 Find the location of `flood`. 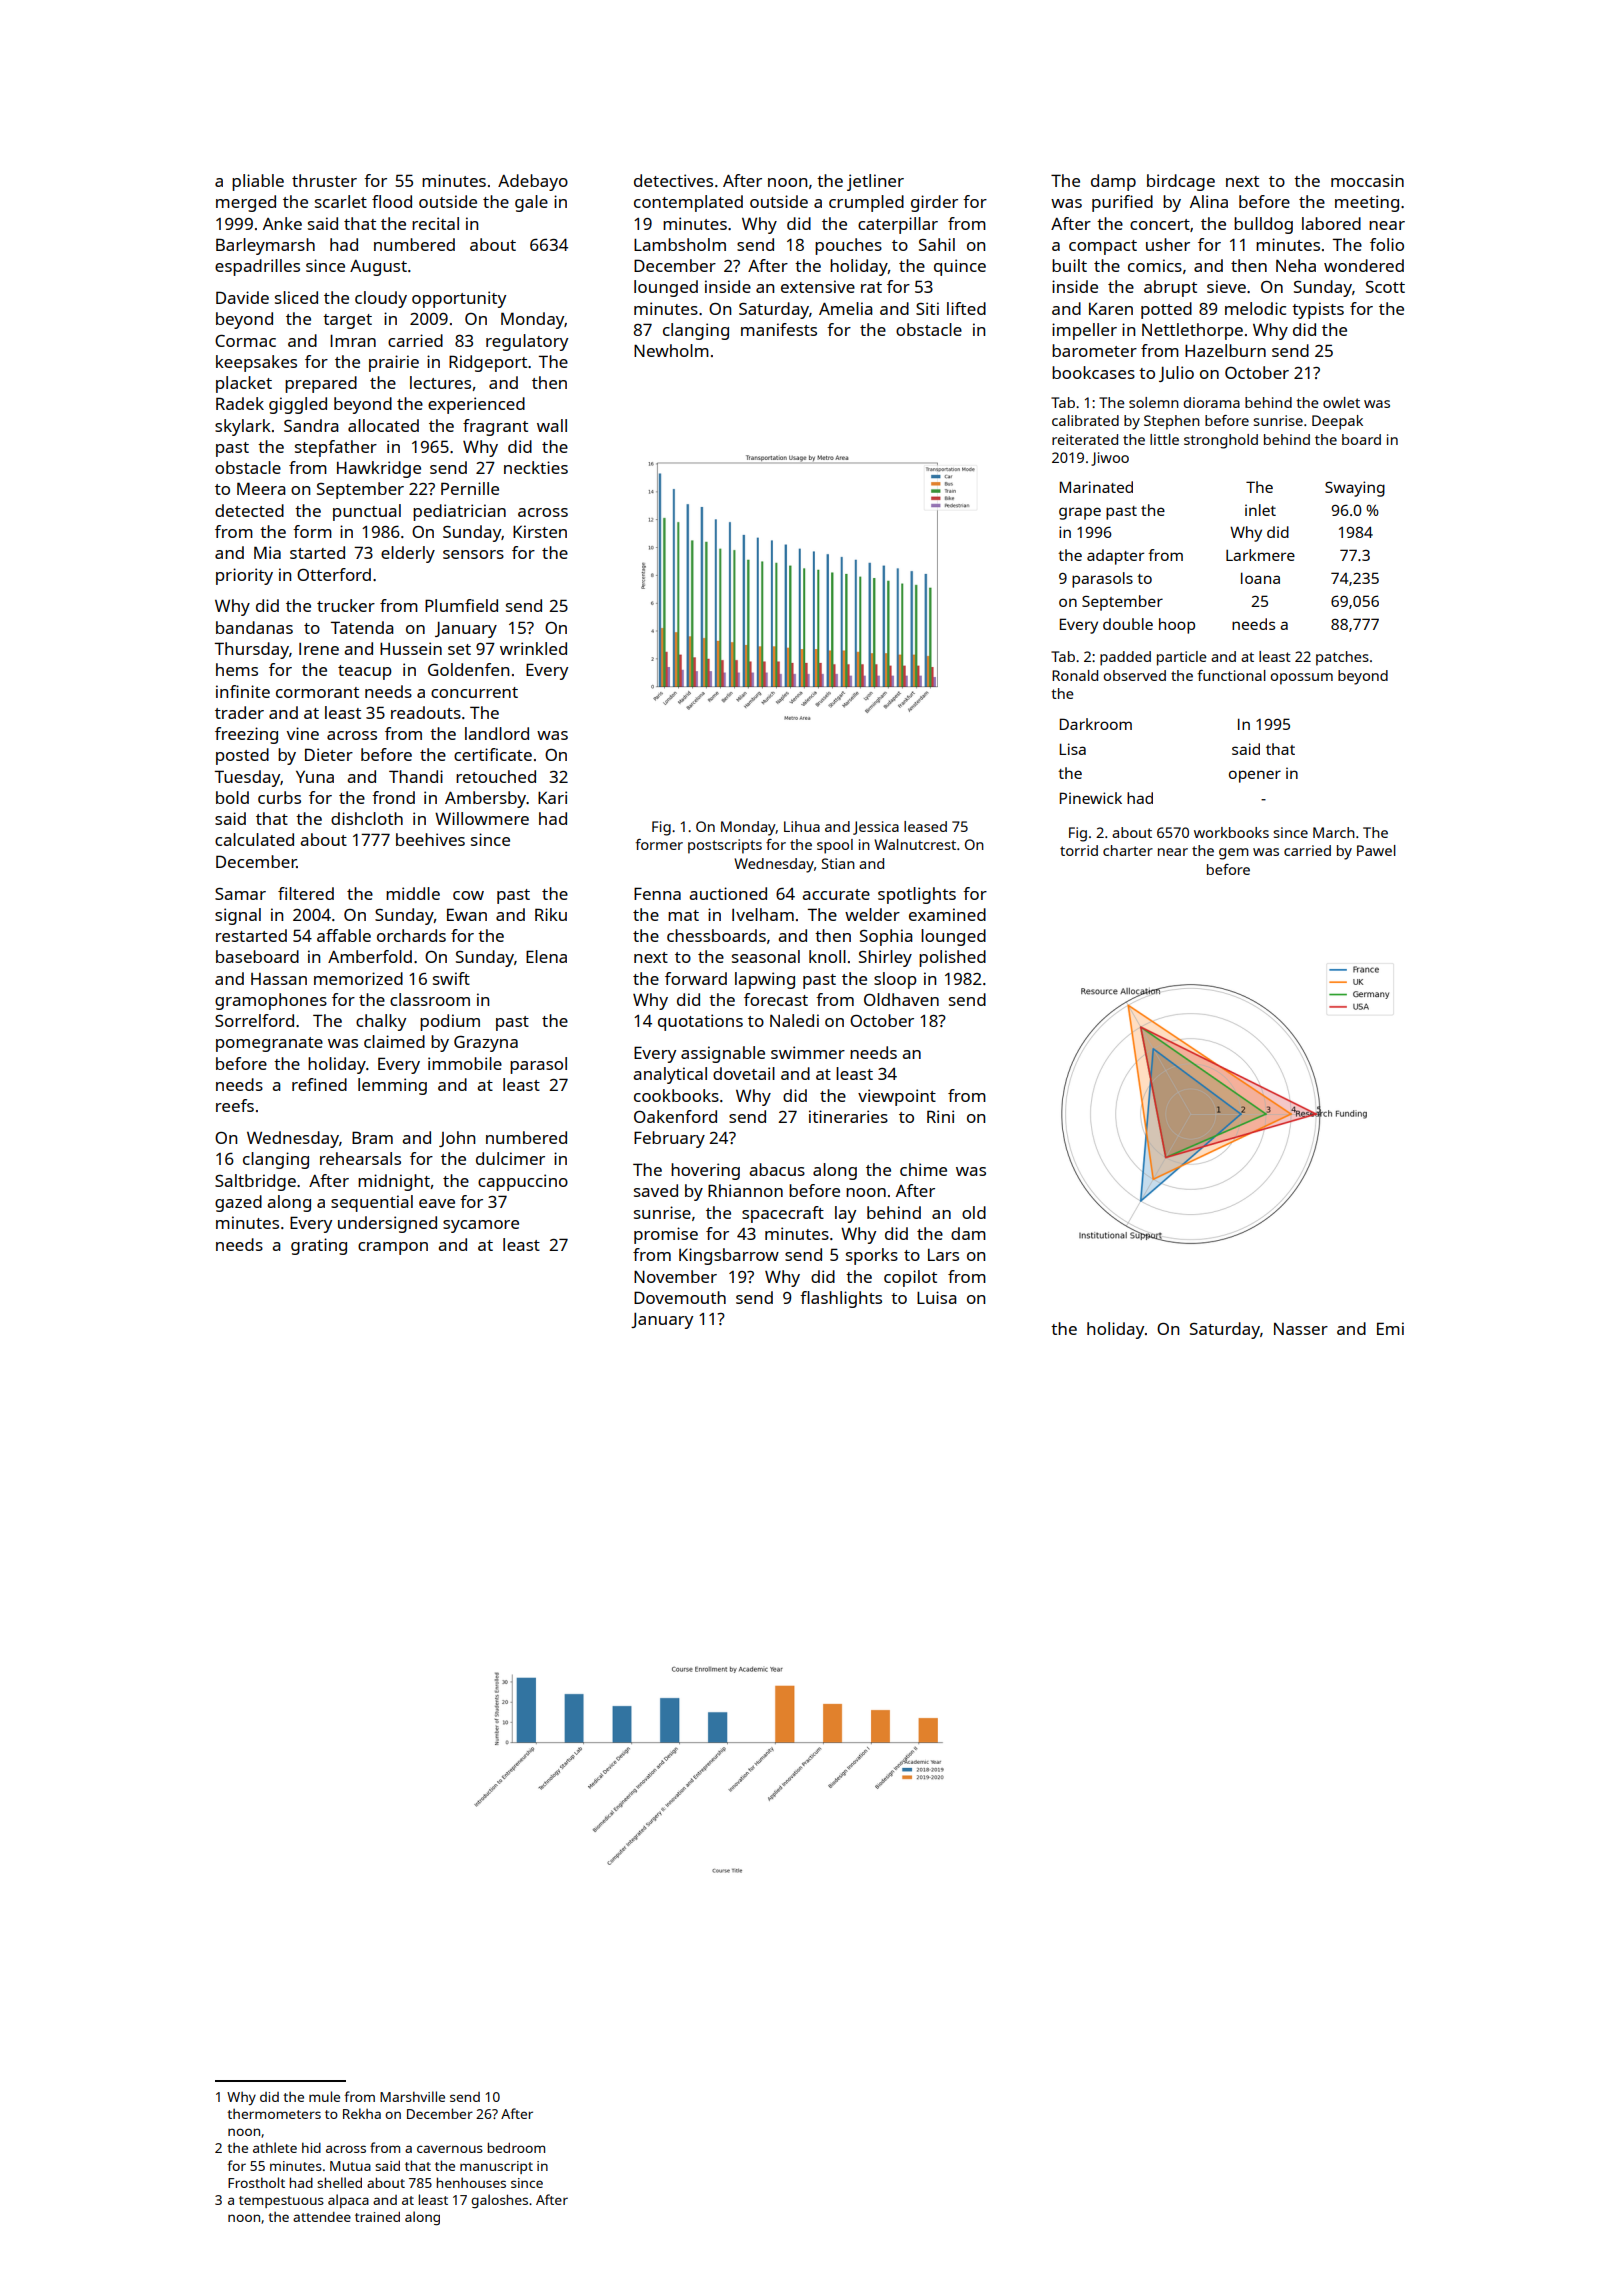

flood is located at coordinates (392, 201).
